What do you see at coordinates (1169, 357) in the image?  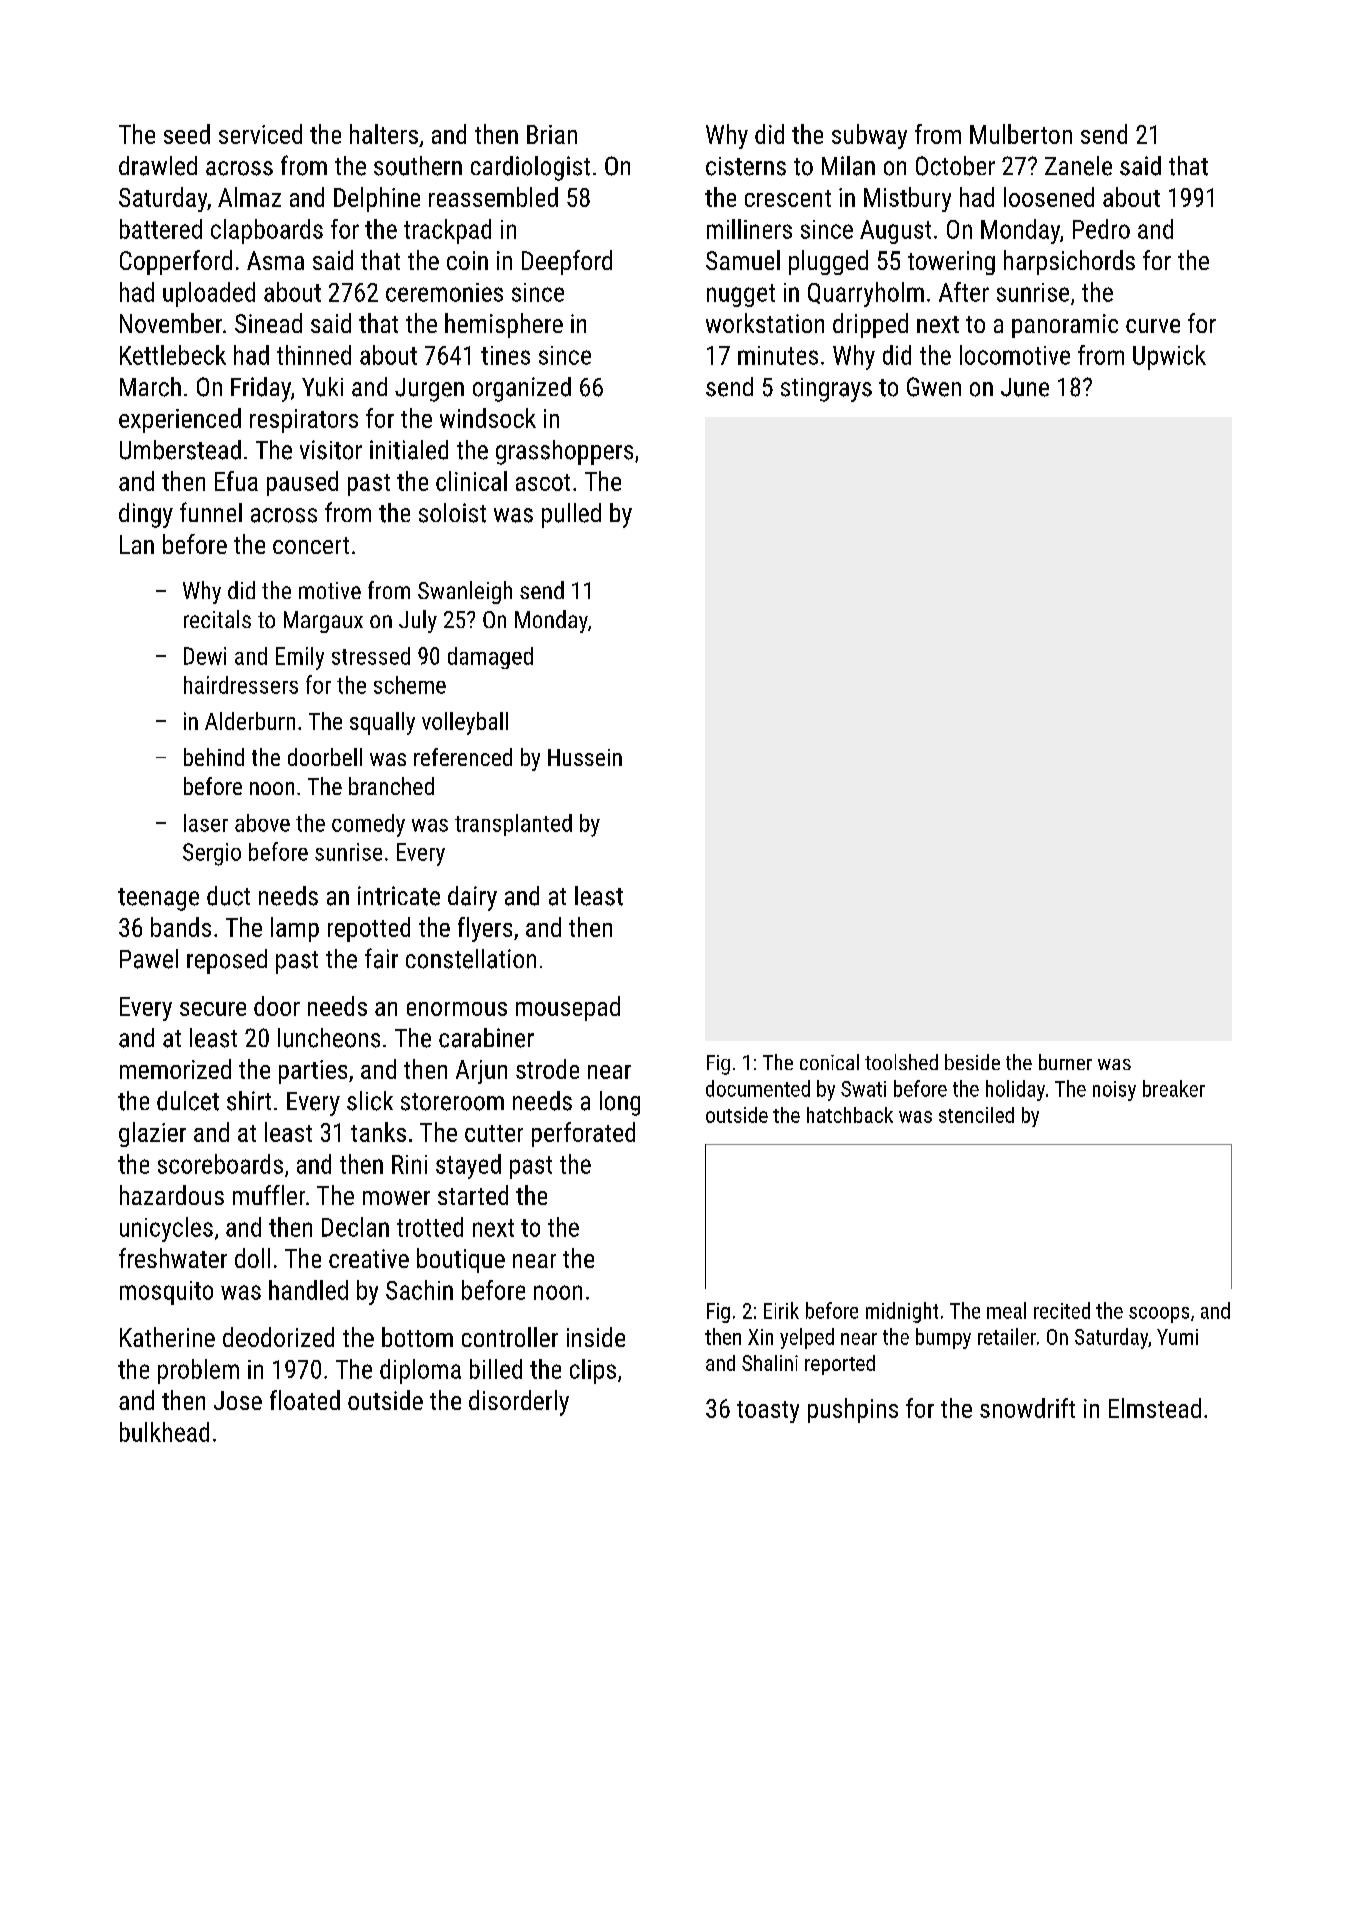 I see `Upwick` at bounding box center [1169, 357].
